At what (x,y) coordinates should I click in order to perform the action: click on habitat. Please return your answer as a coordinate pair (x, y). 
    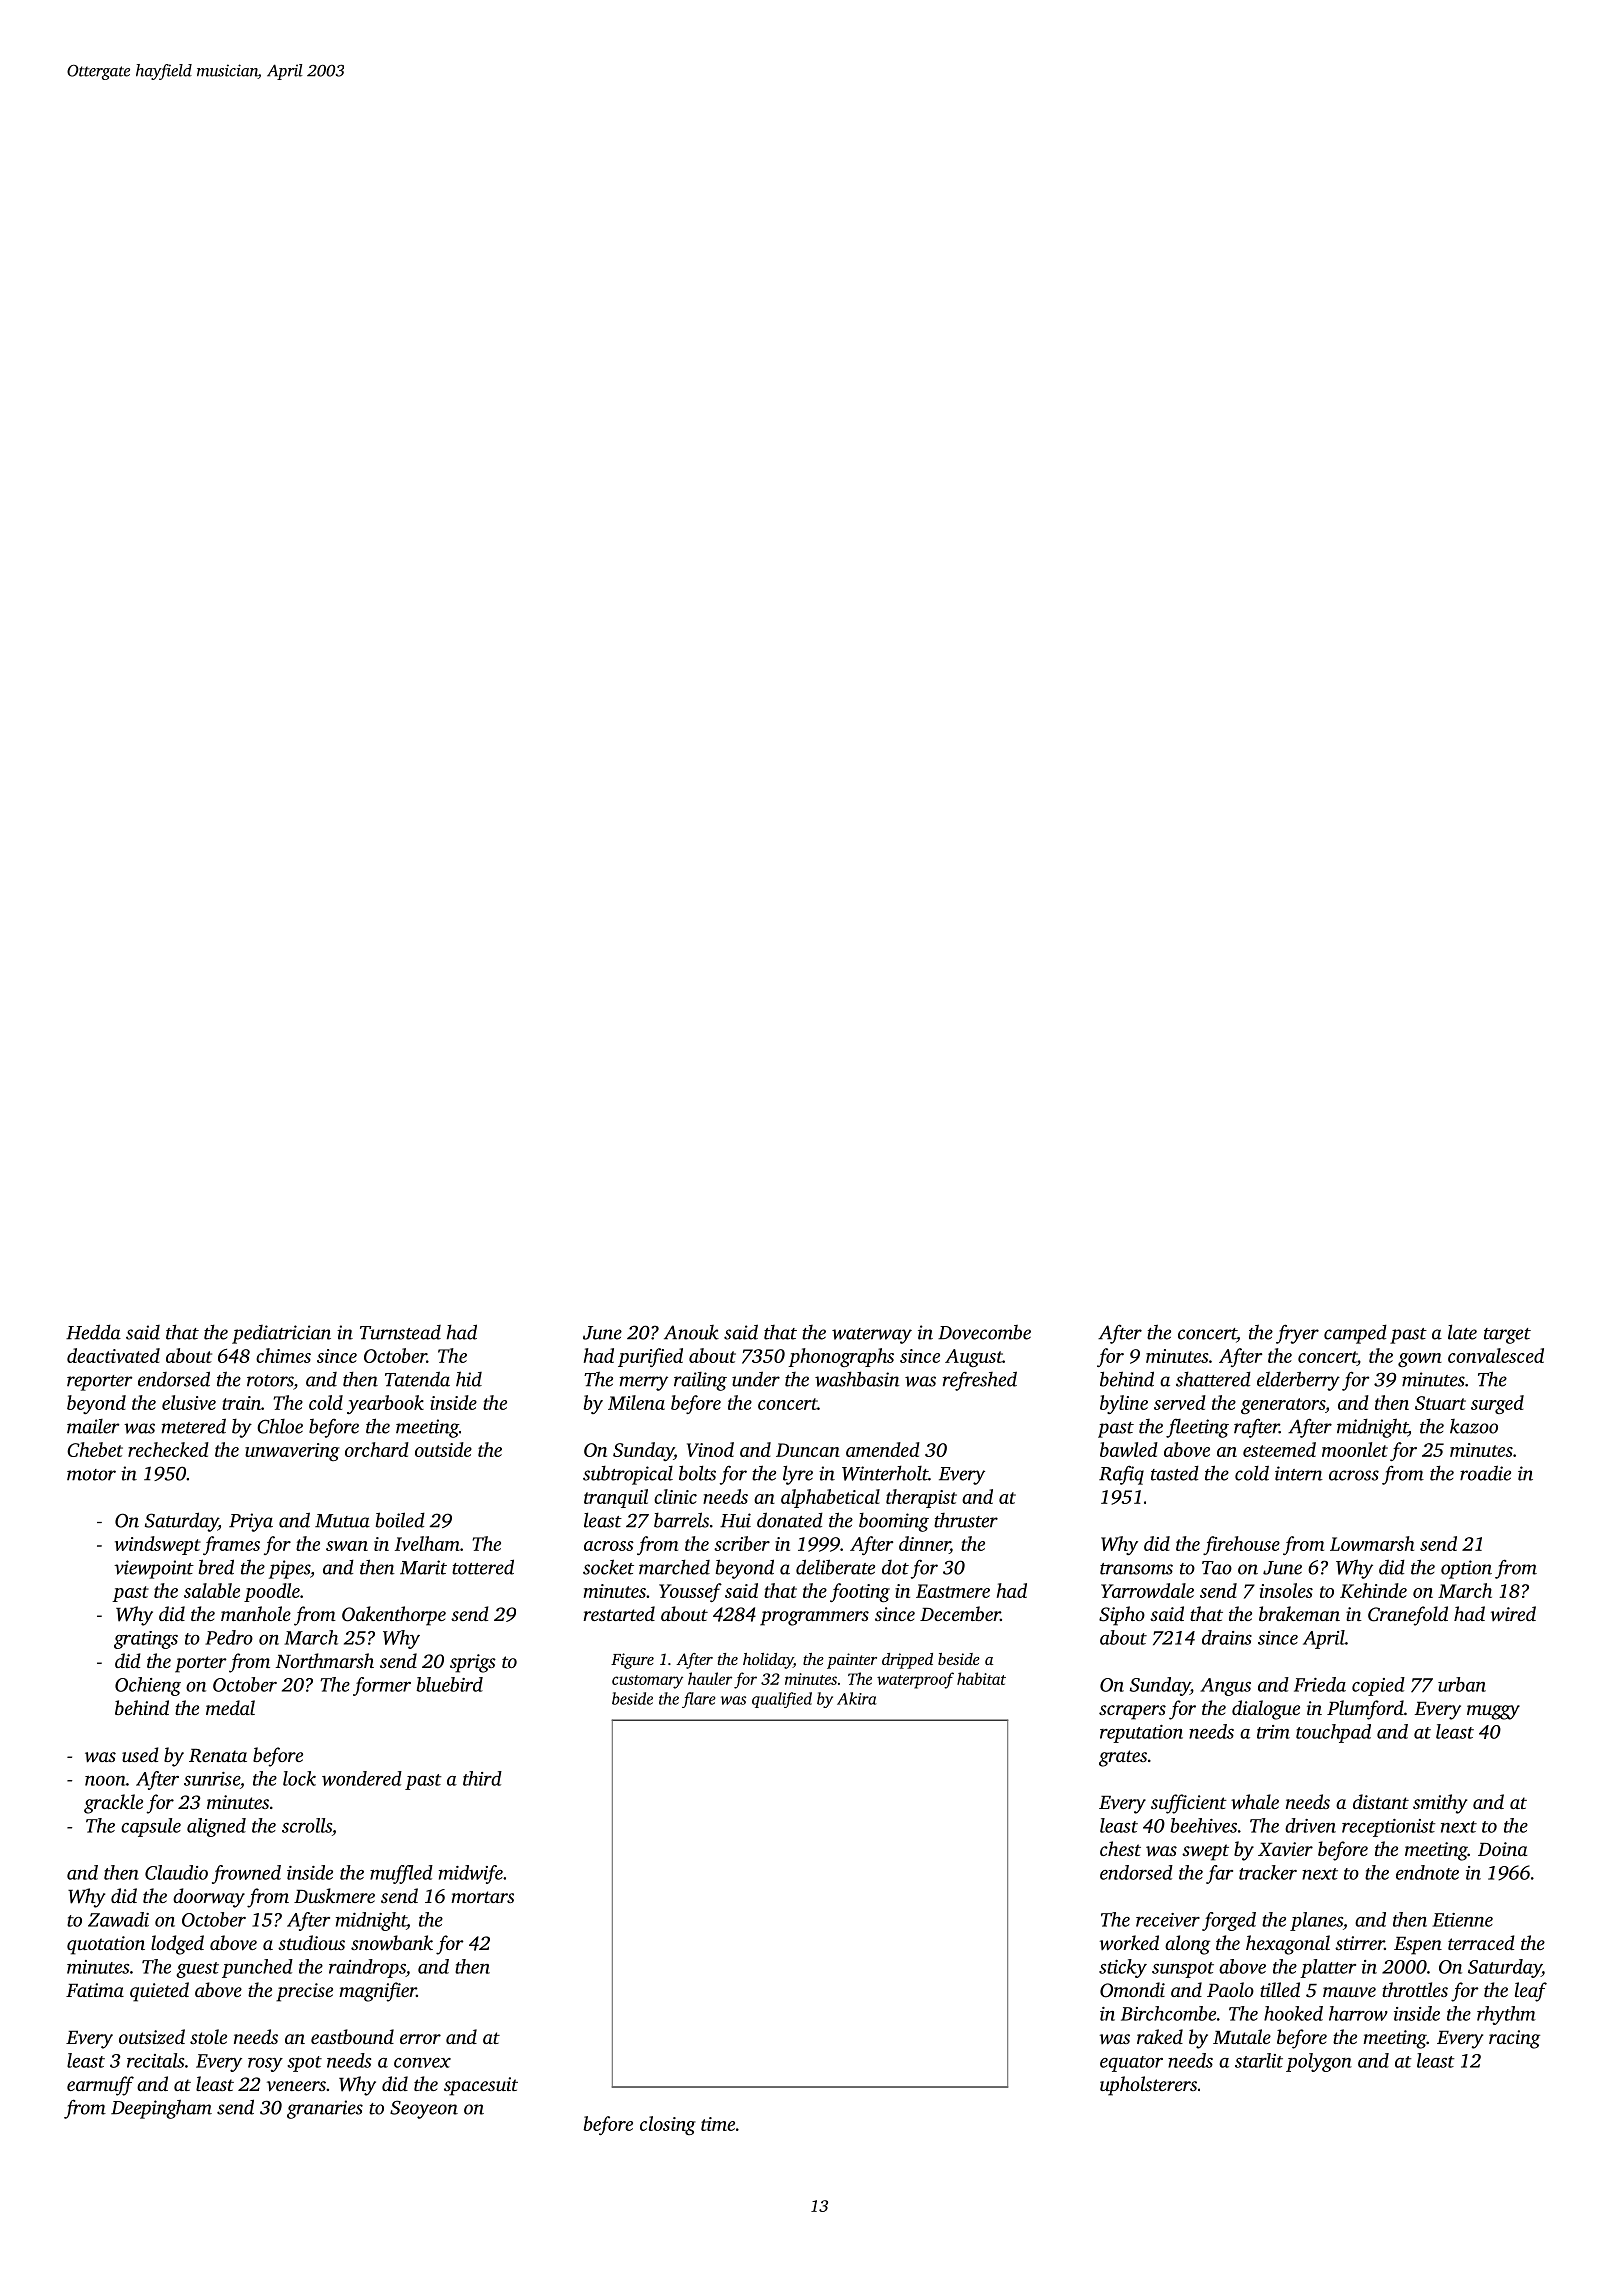
    Looking at the image, I should click on (981, 1678).
